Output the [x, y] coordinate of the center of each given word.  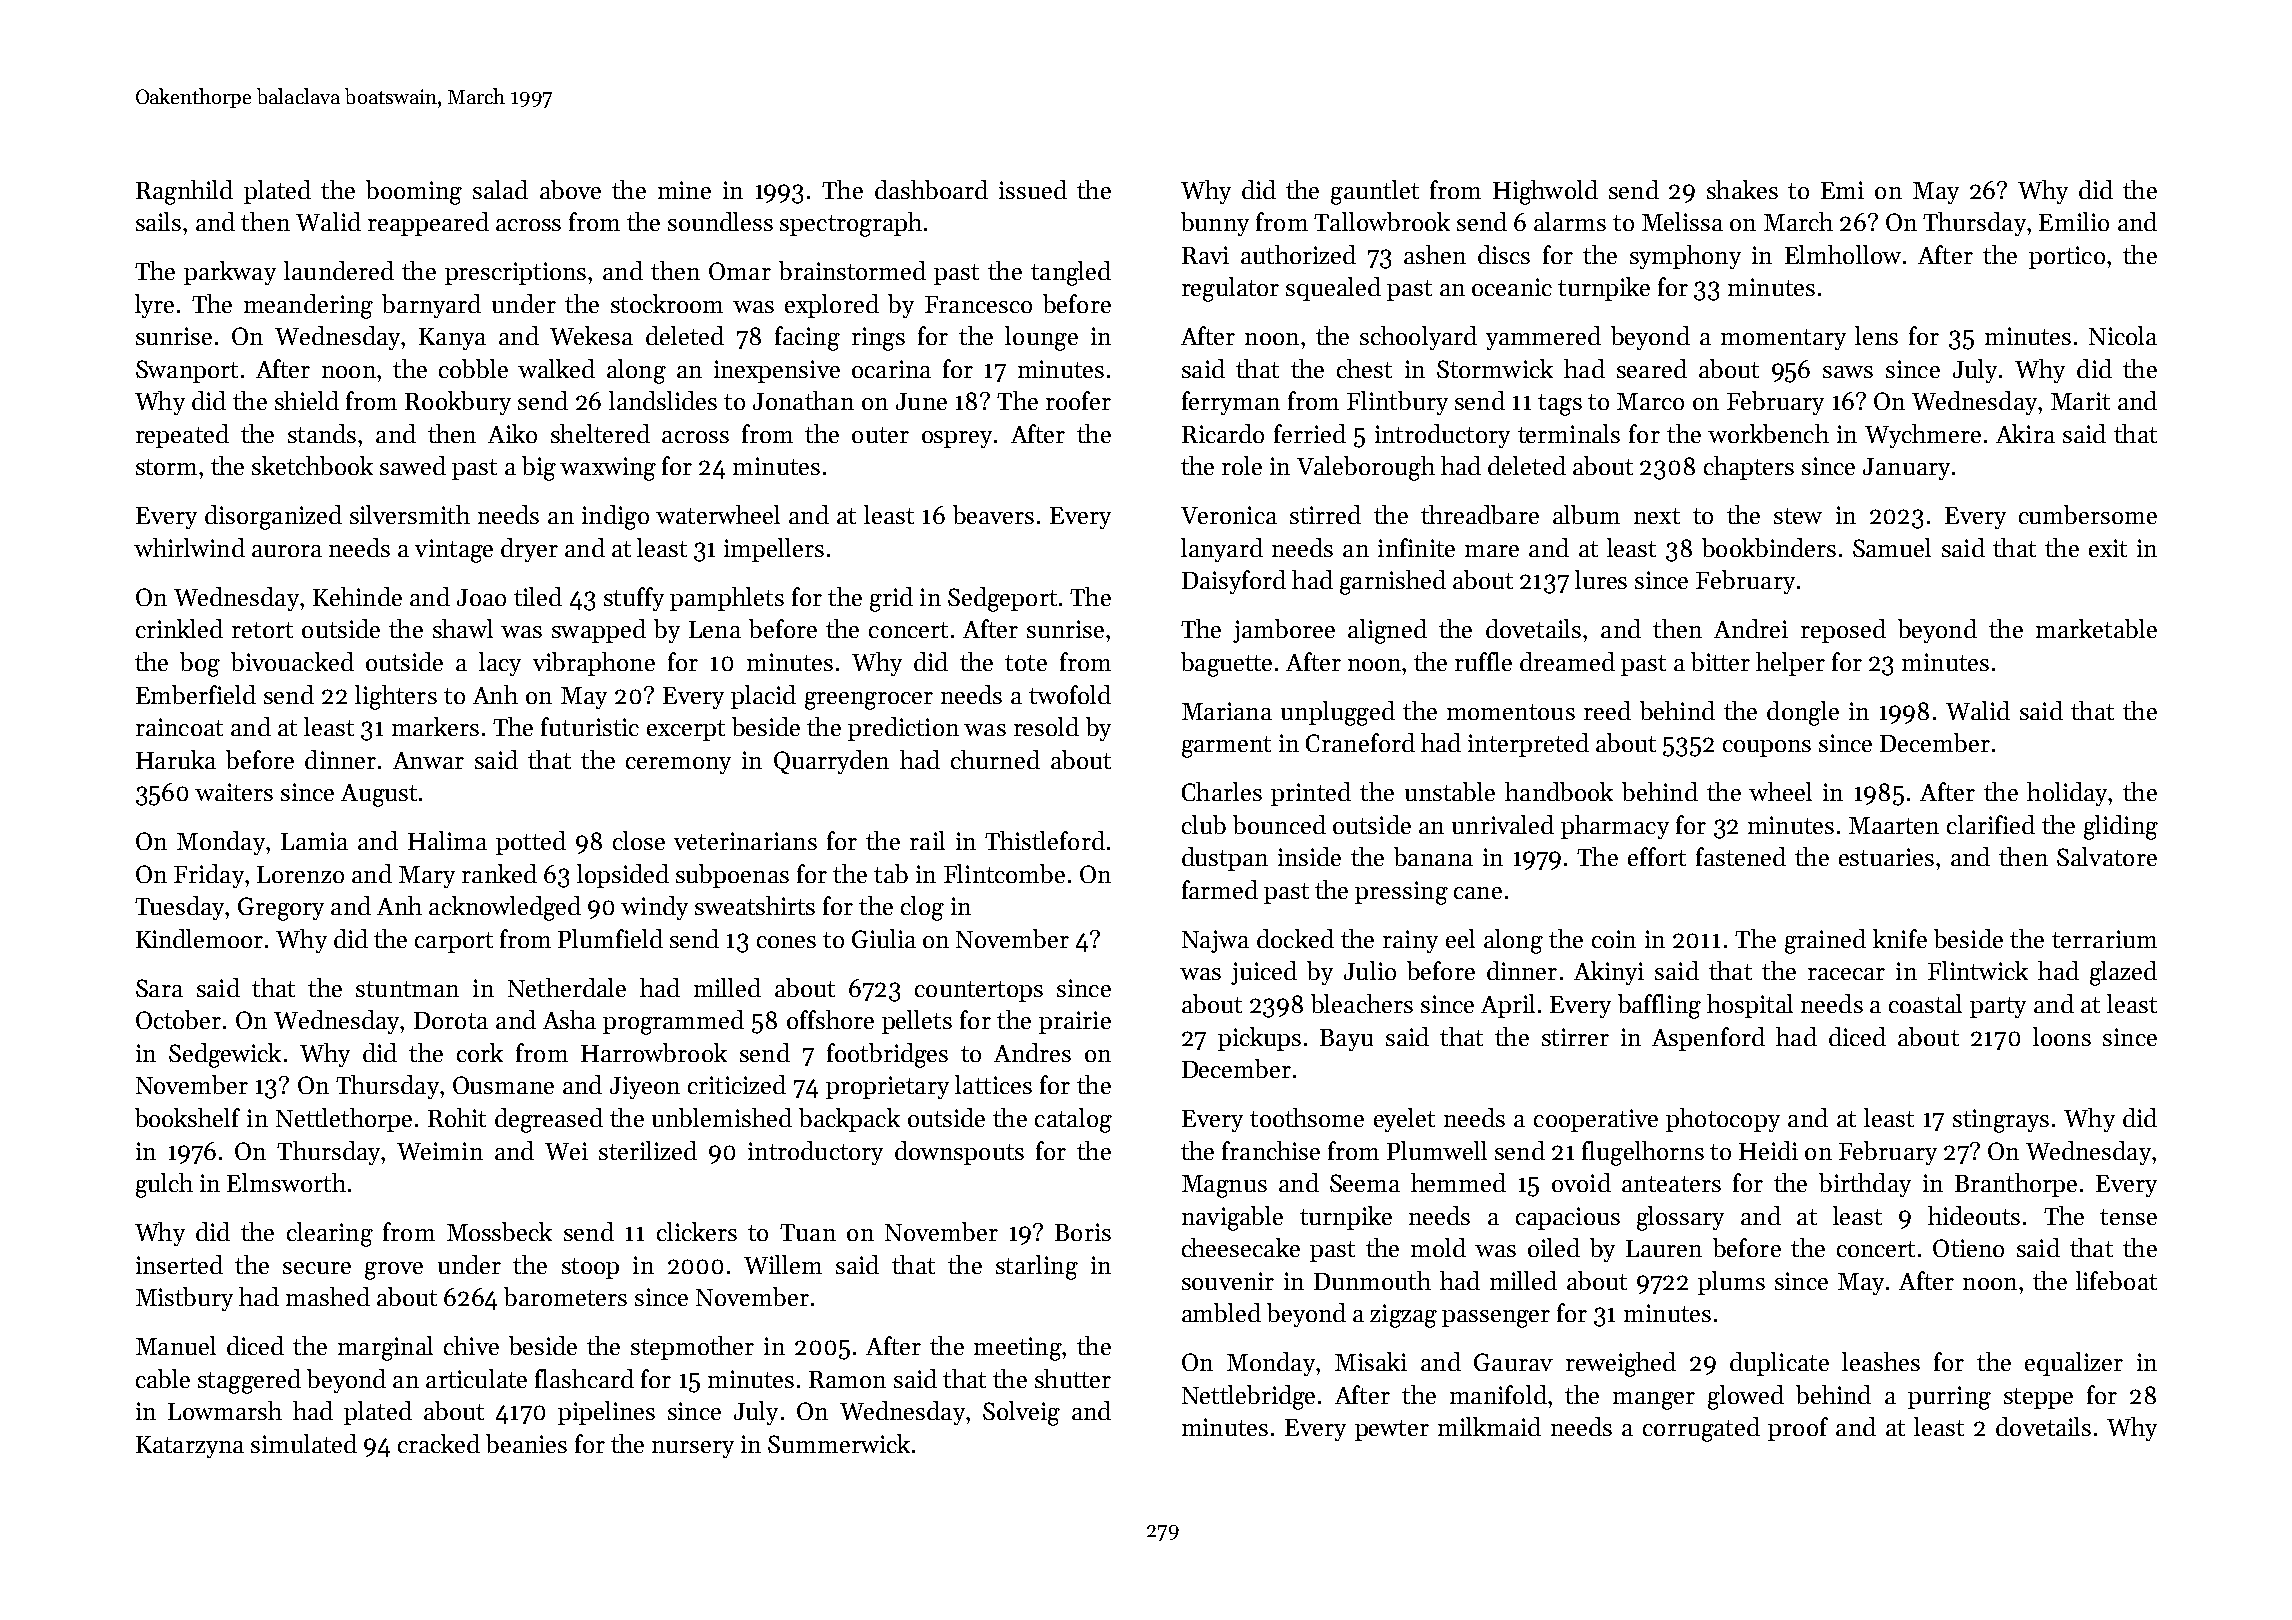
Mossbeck [499, 1231]
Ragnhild [184, 192]
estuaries [1886, 857]
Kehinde [357, 596]
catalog [1073, 1120]
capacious [1568, 1218]
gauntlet [1375, 192]
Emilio [2074, 221]
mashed [328, 1296]
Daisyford [1234, 582]
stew [1798, 516]
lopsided [623, 876]
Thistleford [1045, 840]
